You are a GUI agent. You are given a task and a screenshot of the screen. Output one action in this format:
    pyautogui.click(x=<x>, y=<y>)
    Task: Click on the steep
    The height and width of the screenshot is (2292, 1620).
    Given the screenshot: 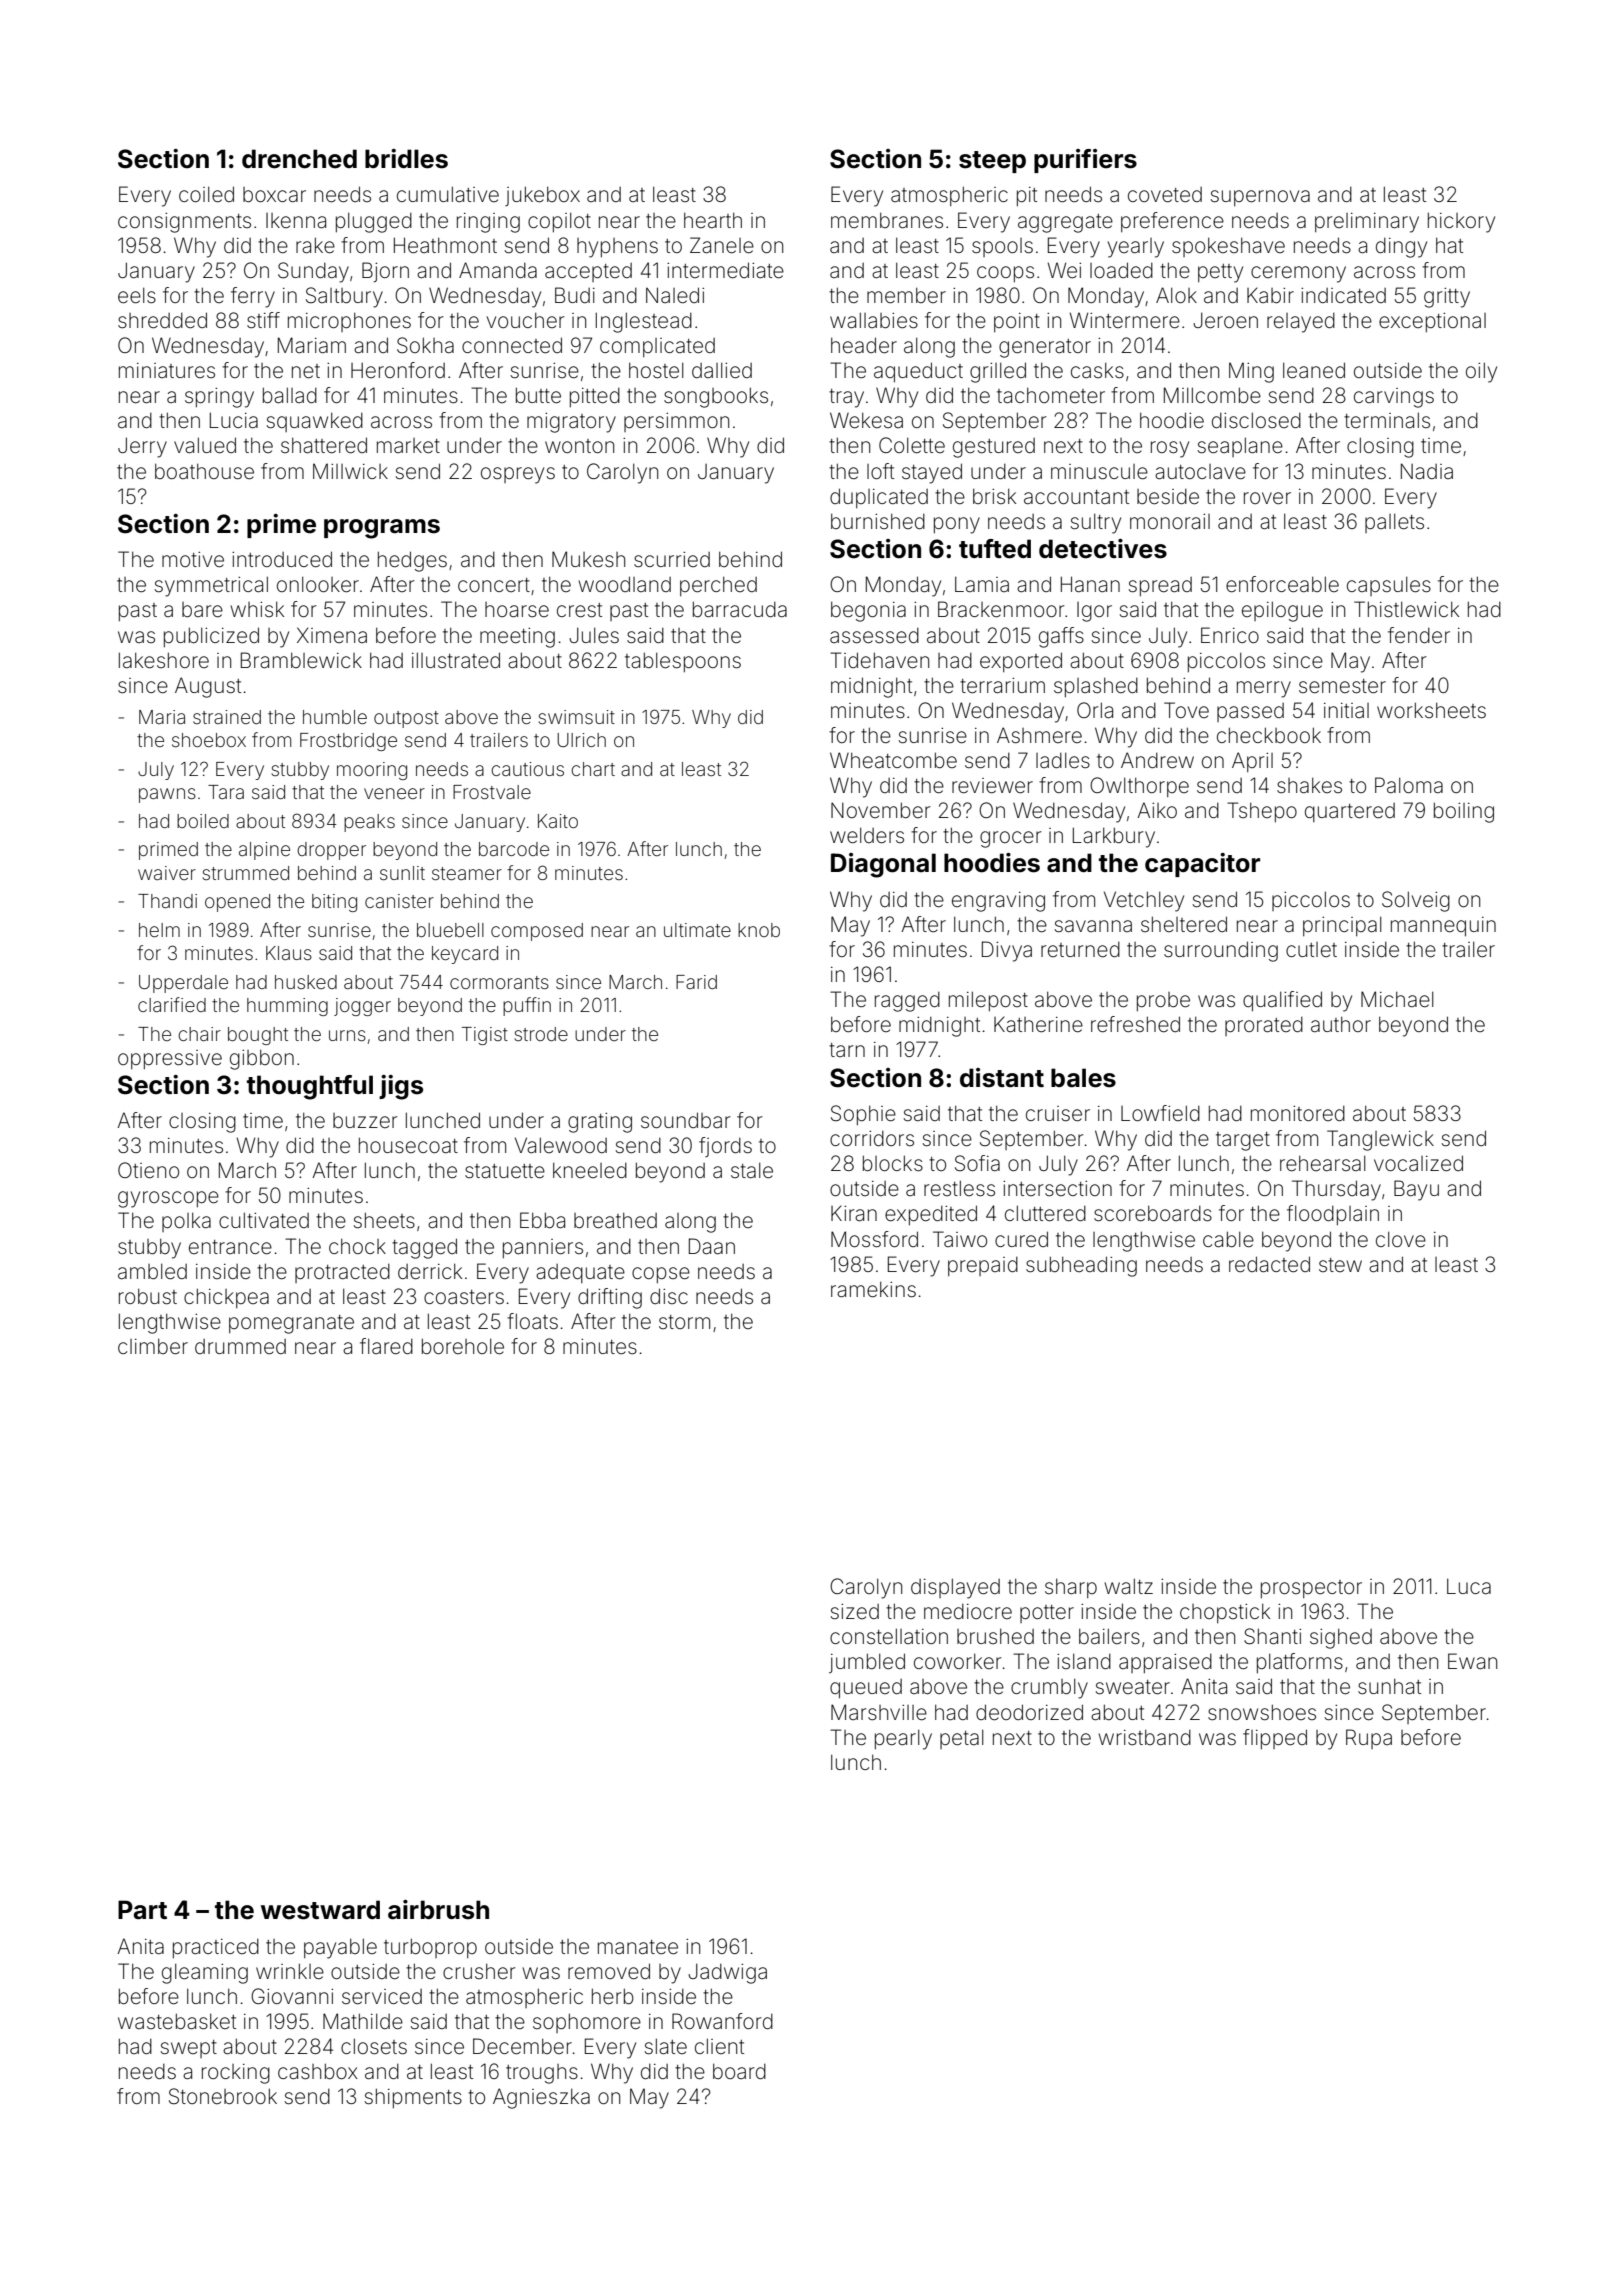 What is the action you would take?
    pyautogui.click(x=992, y=162)
